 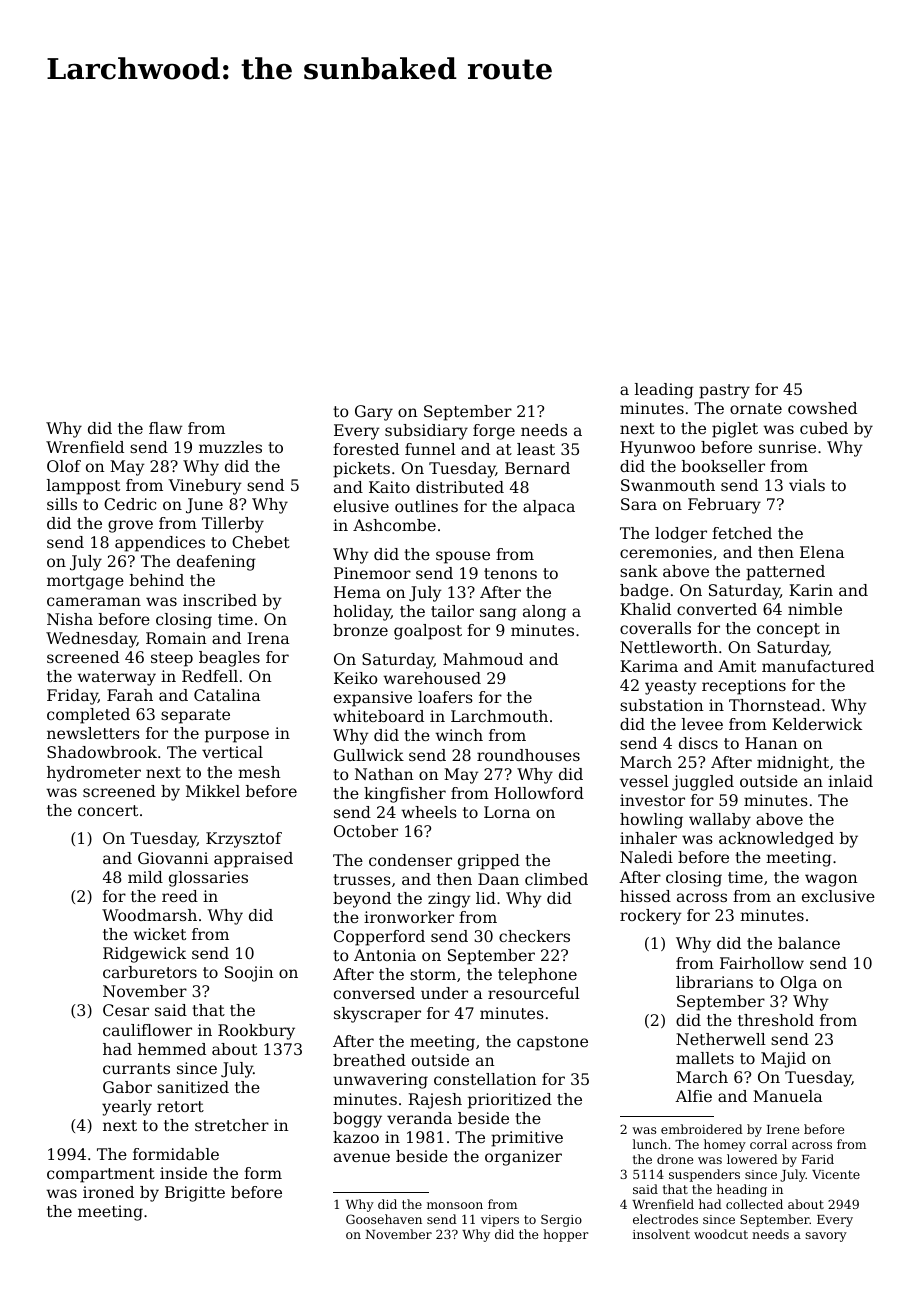 What do you see at coordinates (374, 413) in the document?
I see `Gary` at bounding box center [374, 413].
